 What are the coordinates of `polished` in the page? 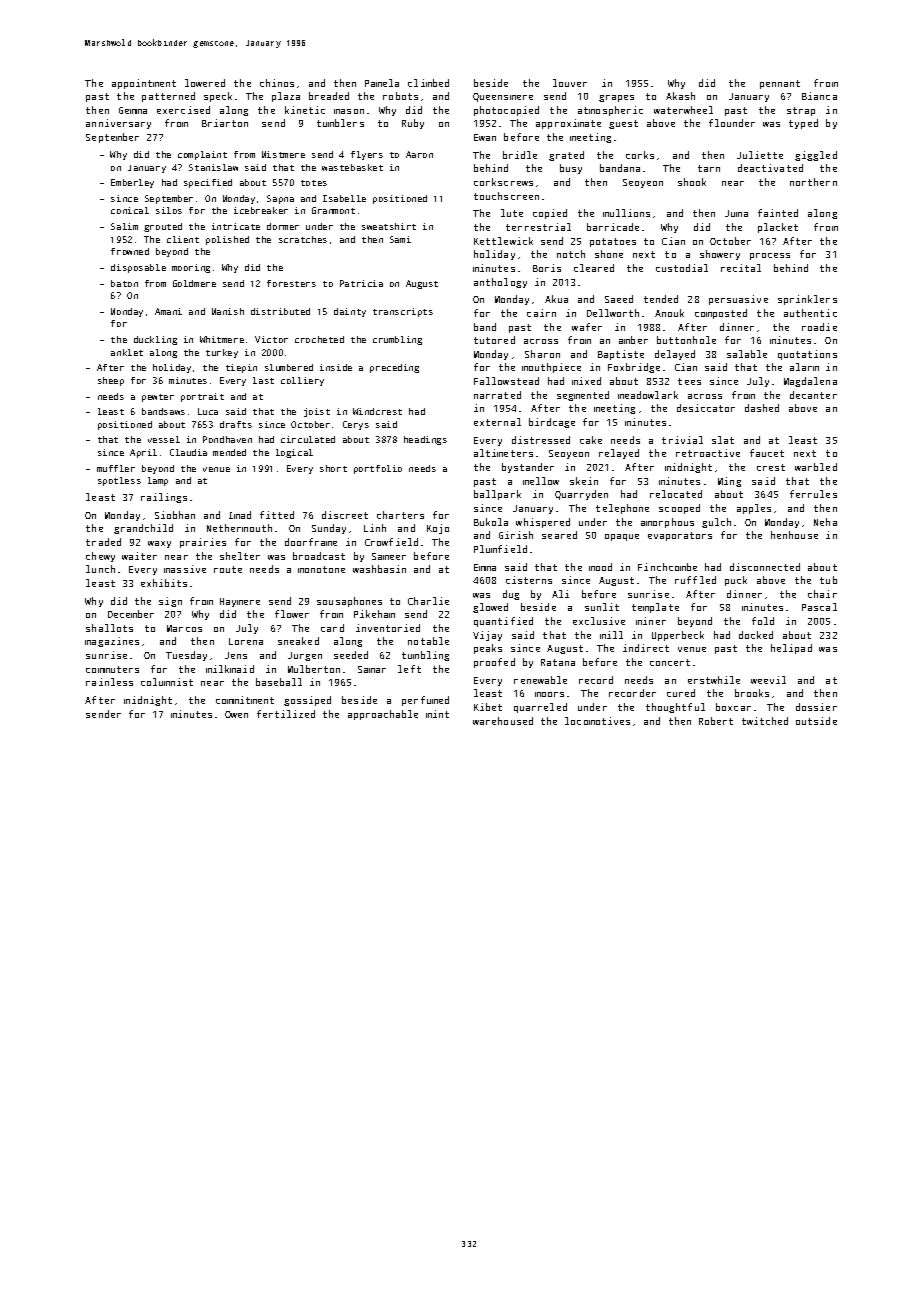 It's located at (227, 240).
